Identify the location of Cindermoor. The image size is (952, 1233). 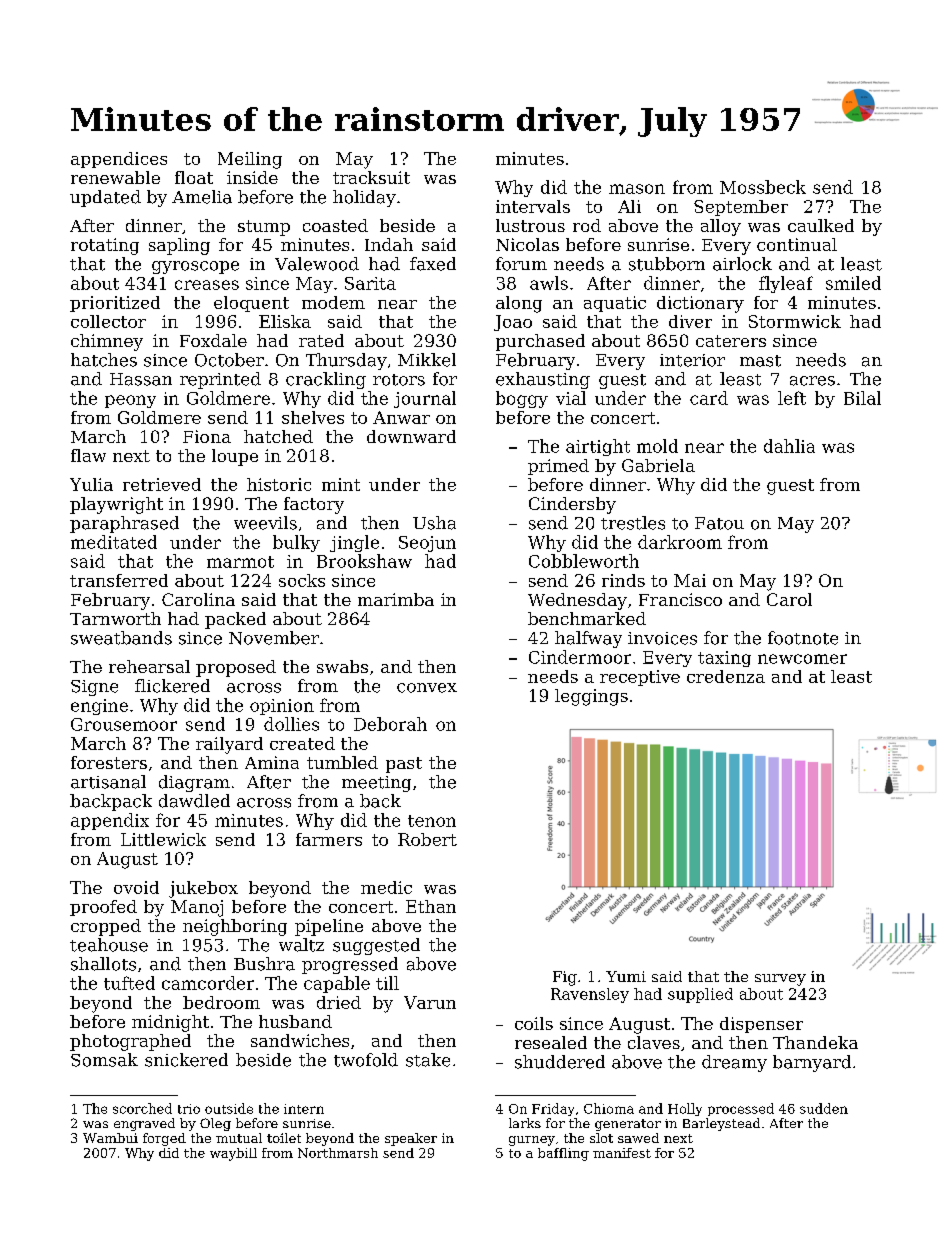
(580, 657).
